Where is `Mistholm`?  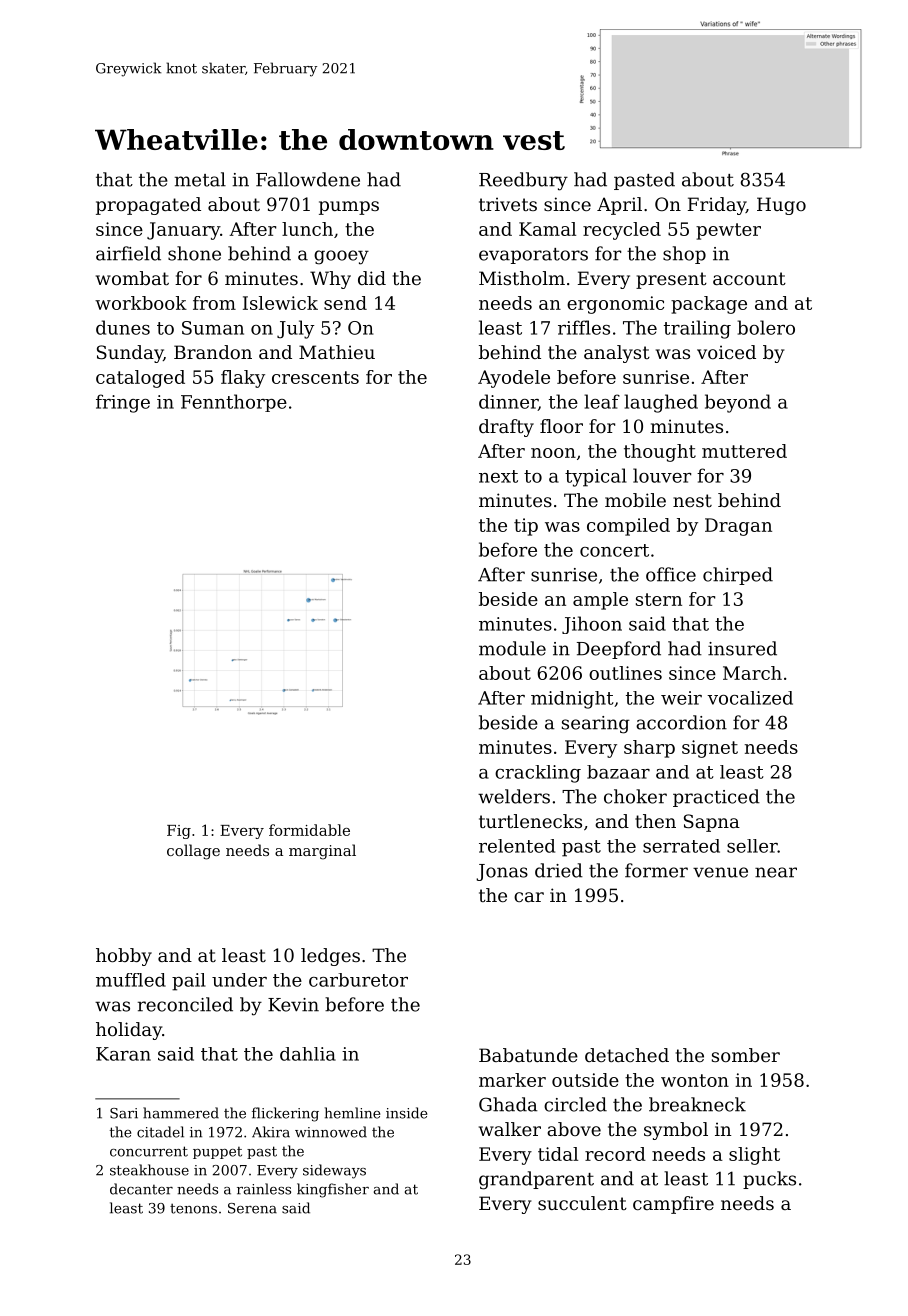 Mistholm is located at coordinates (522, 278).
